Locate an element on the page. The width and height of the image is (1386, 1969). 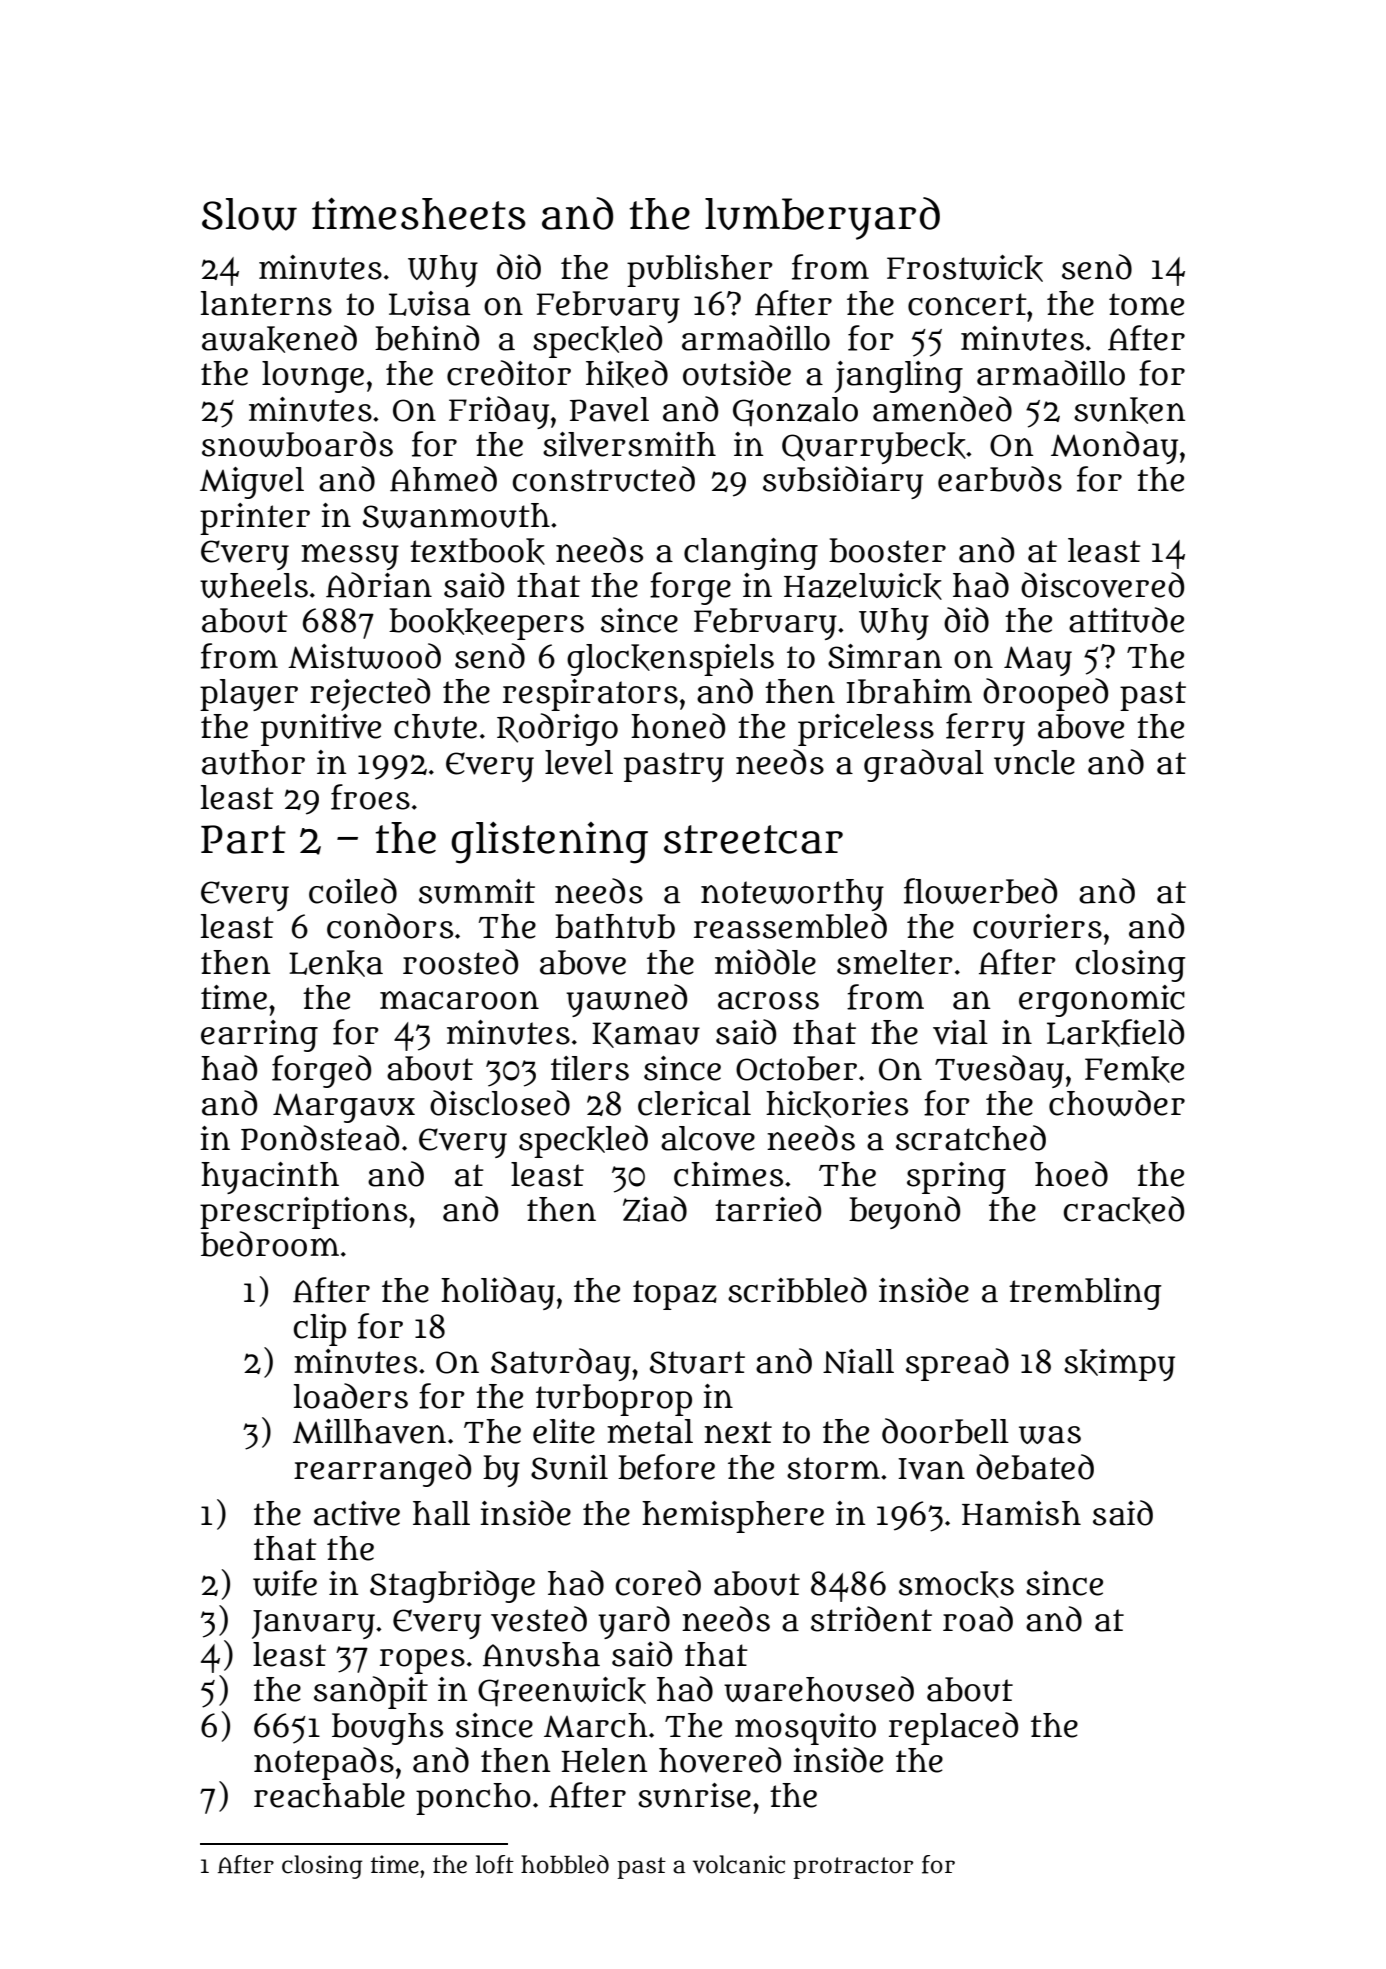
sandpit is located at coordinates (371, 1692).
